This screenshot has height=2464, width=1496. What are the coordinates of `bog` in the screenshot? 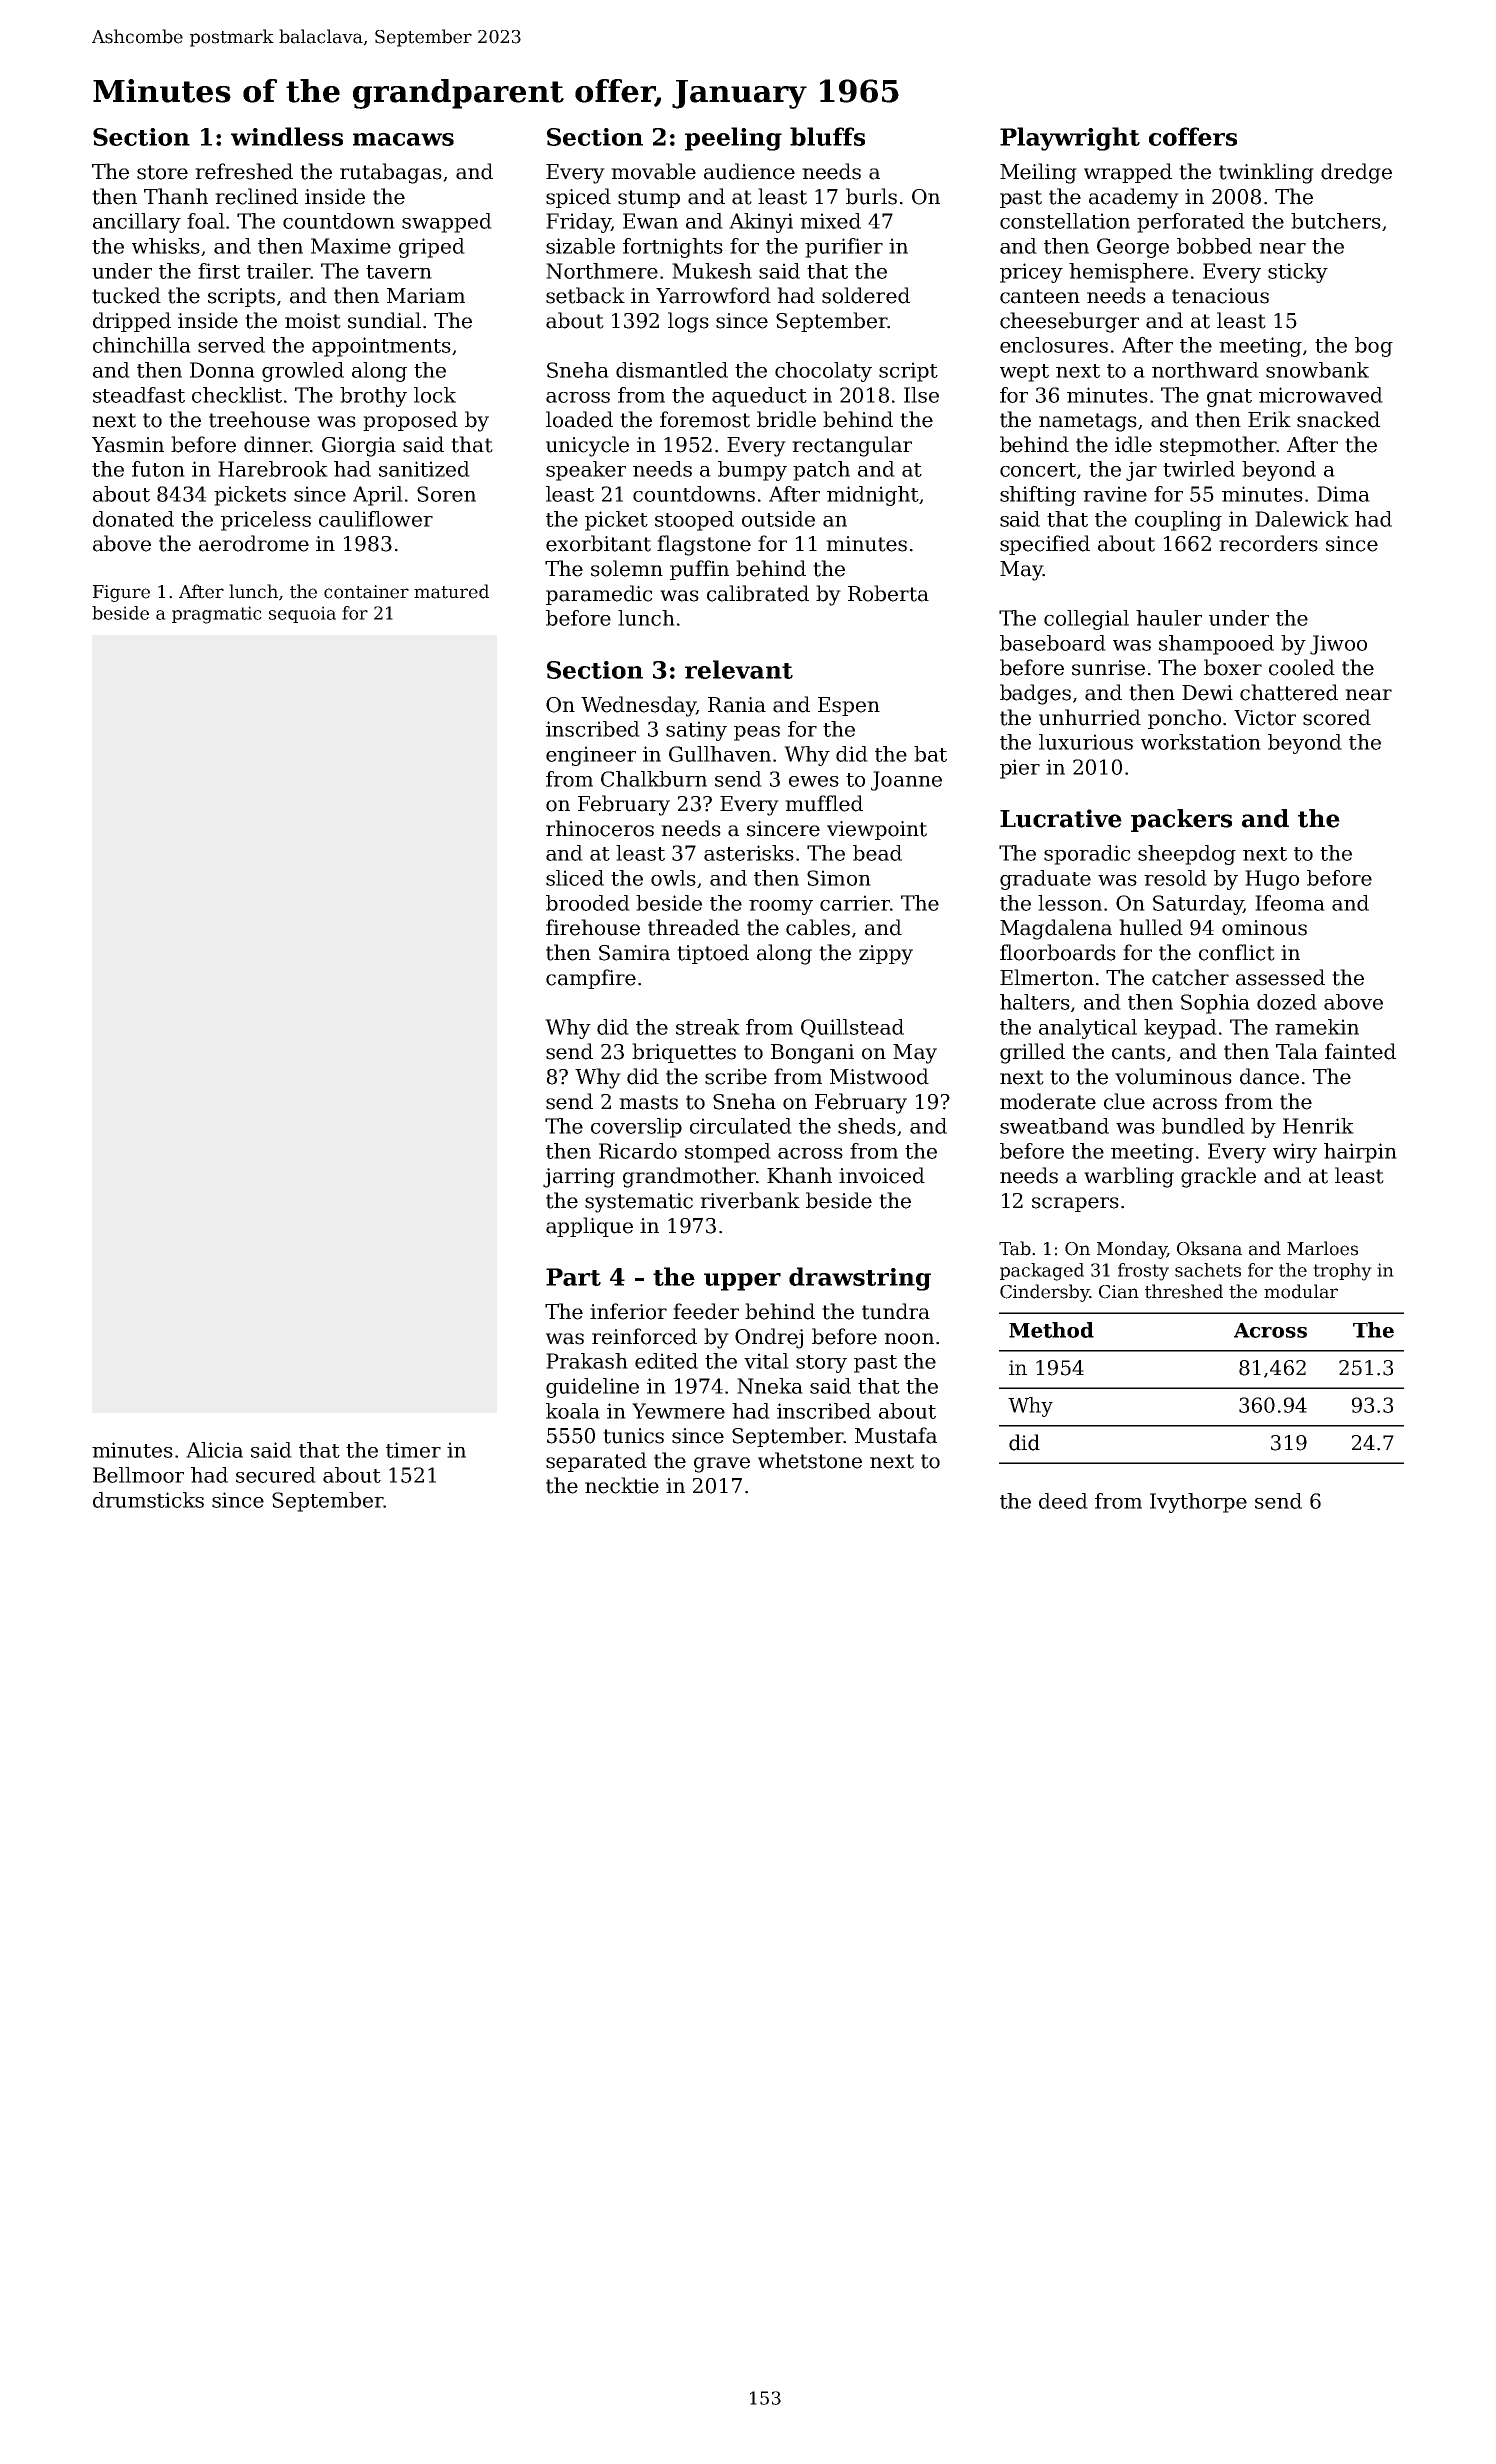 It's located at (1374, 347).
